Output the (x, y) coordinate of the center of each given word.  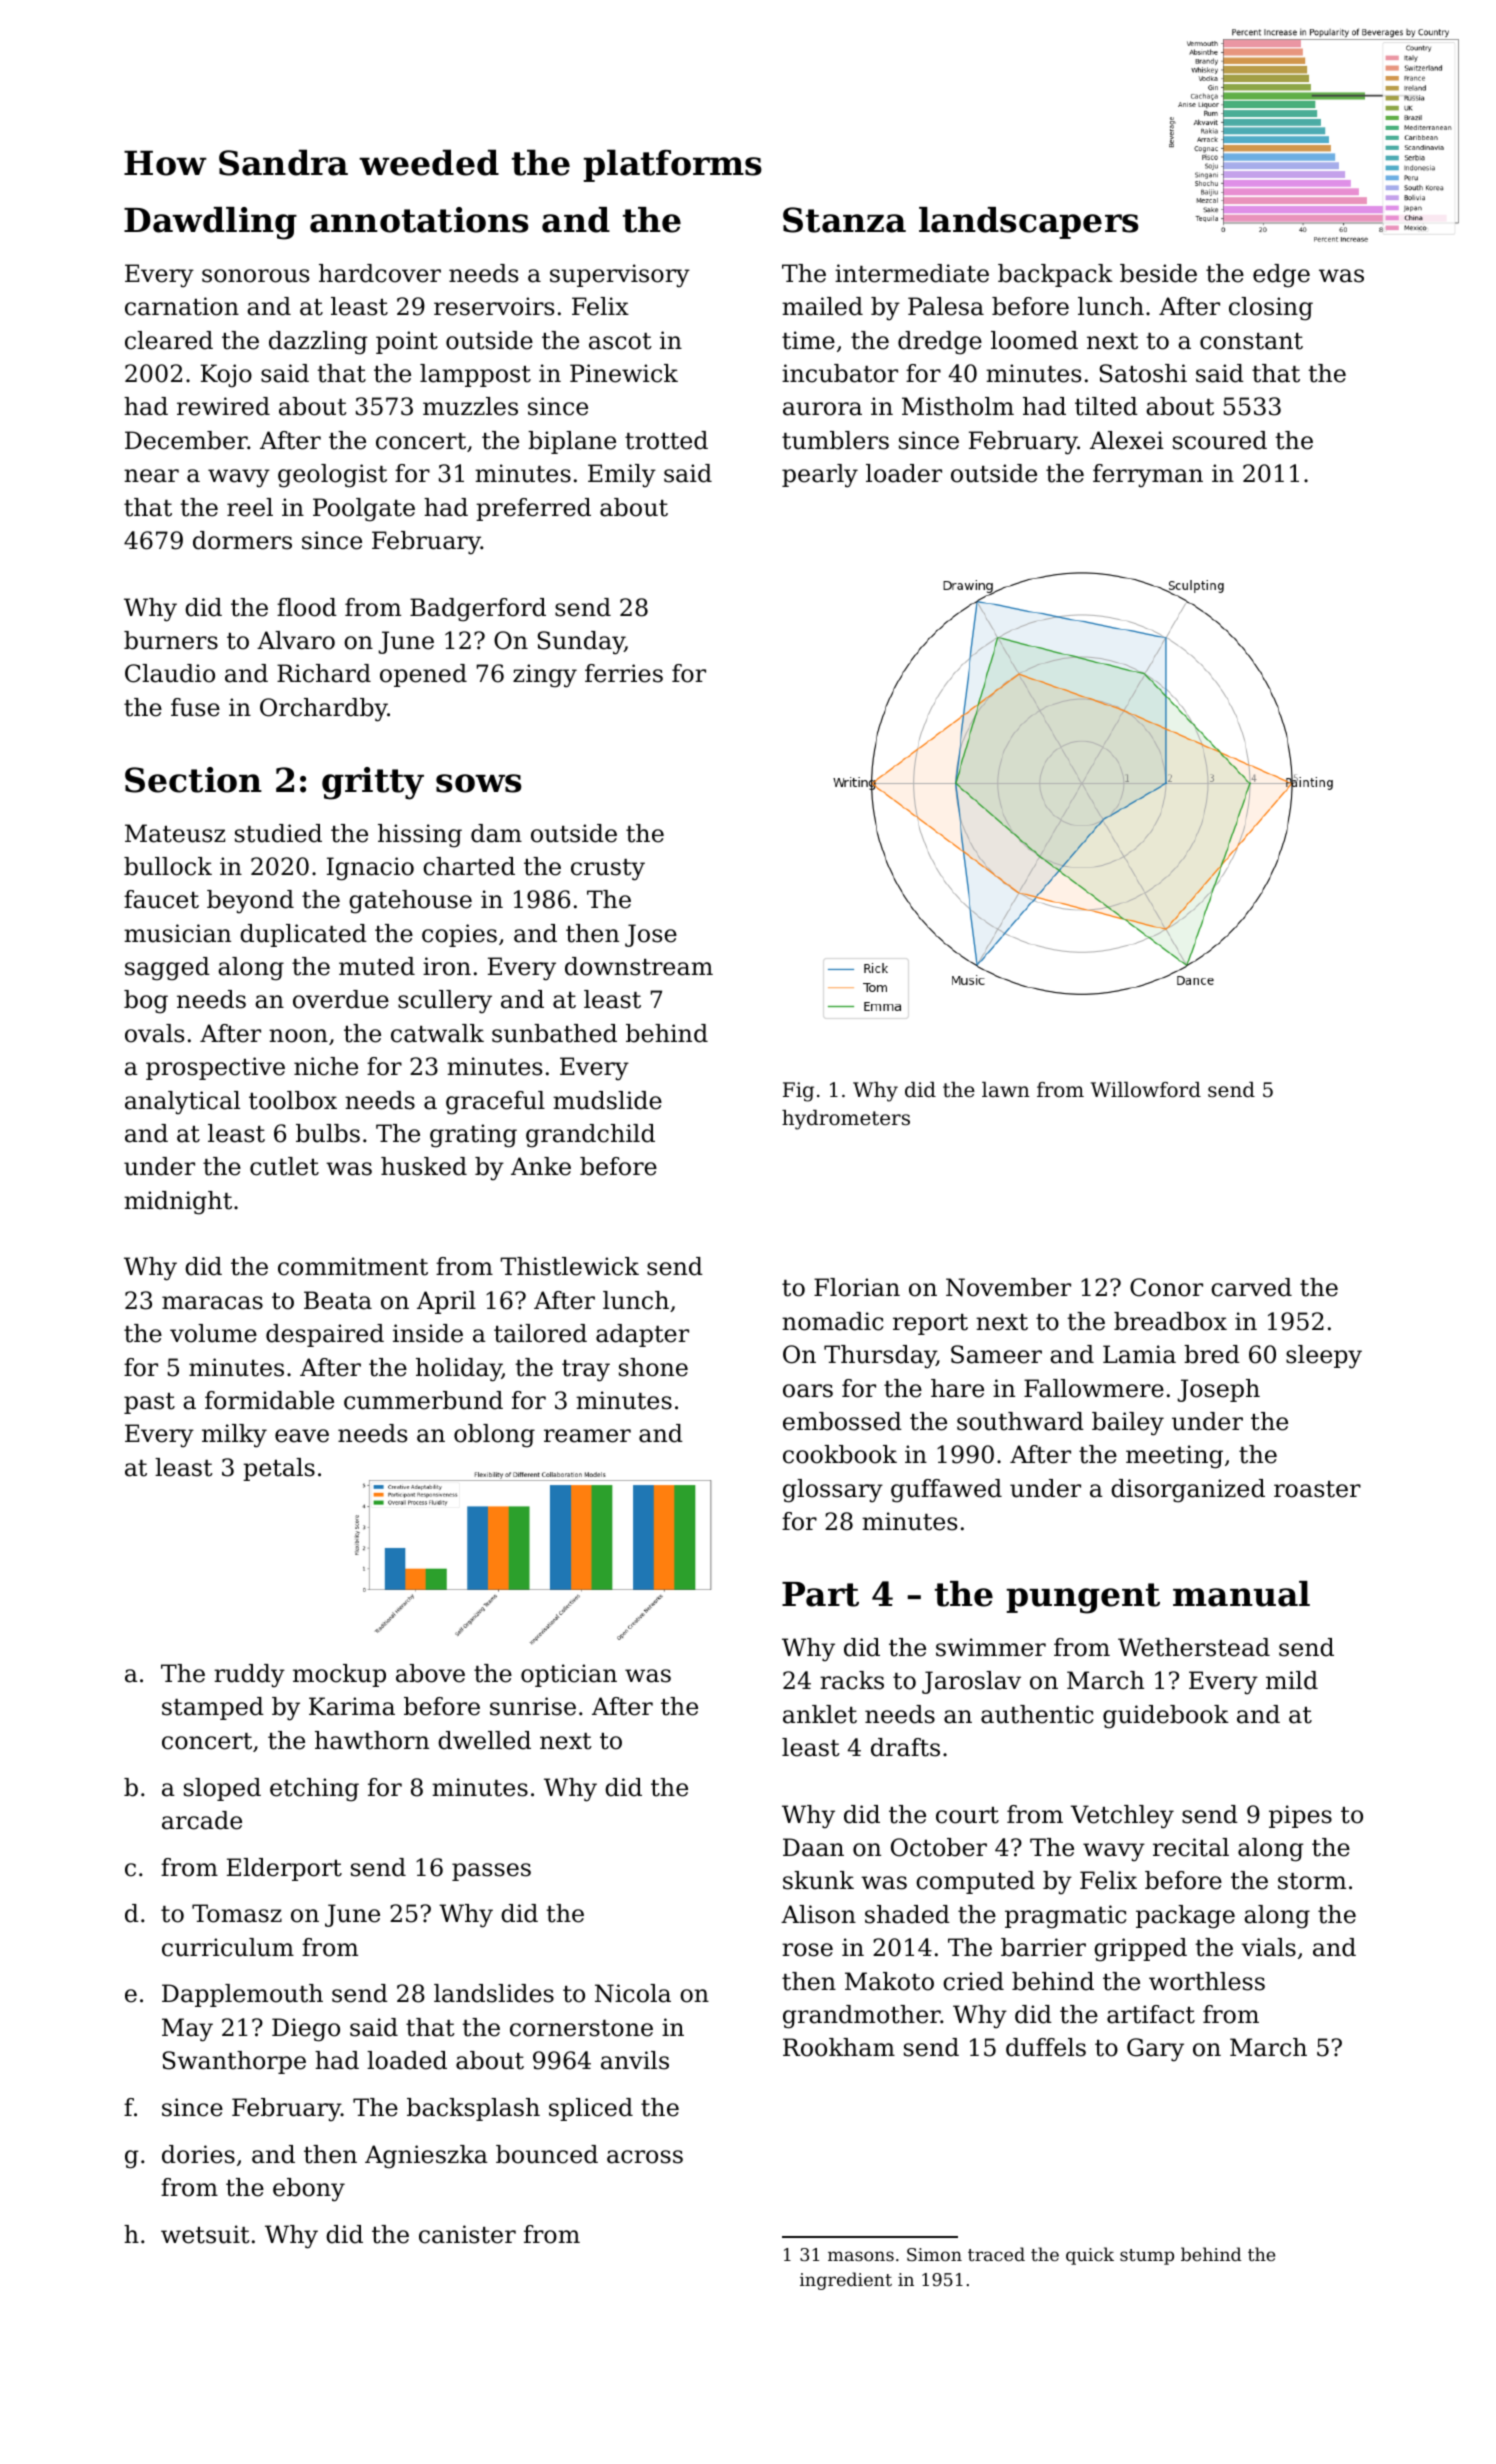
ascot (620, 341)
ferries (624, 673)
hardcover (380, 273)
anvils (635, 2060)
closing (1271, 309)
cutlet (284, 1166)
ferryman (1148, 476)
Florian (857, 1287)
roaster (1317, 1489)
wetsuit (205, 2234)
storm (1312, 1881)
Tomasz (237, 1913)
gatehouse (410, 902)
